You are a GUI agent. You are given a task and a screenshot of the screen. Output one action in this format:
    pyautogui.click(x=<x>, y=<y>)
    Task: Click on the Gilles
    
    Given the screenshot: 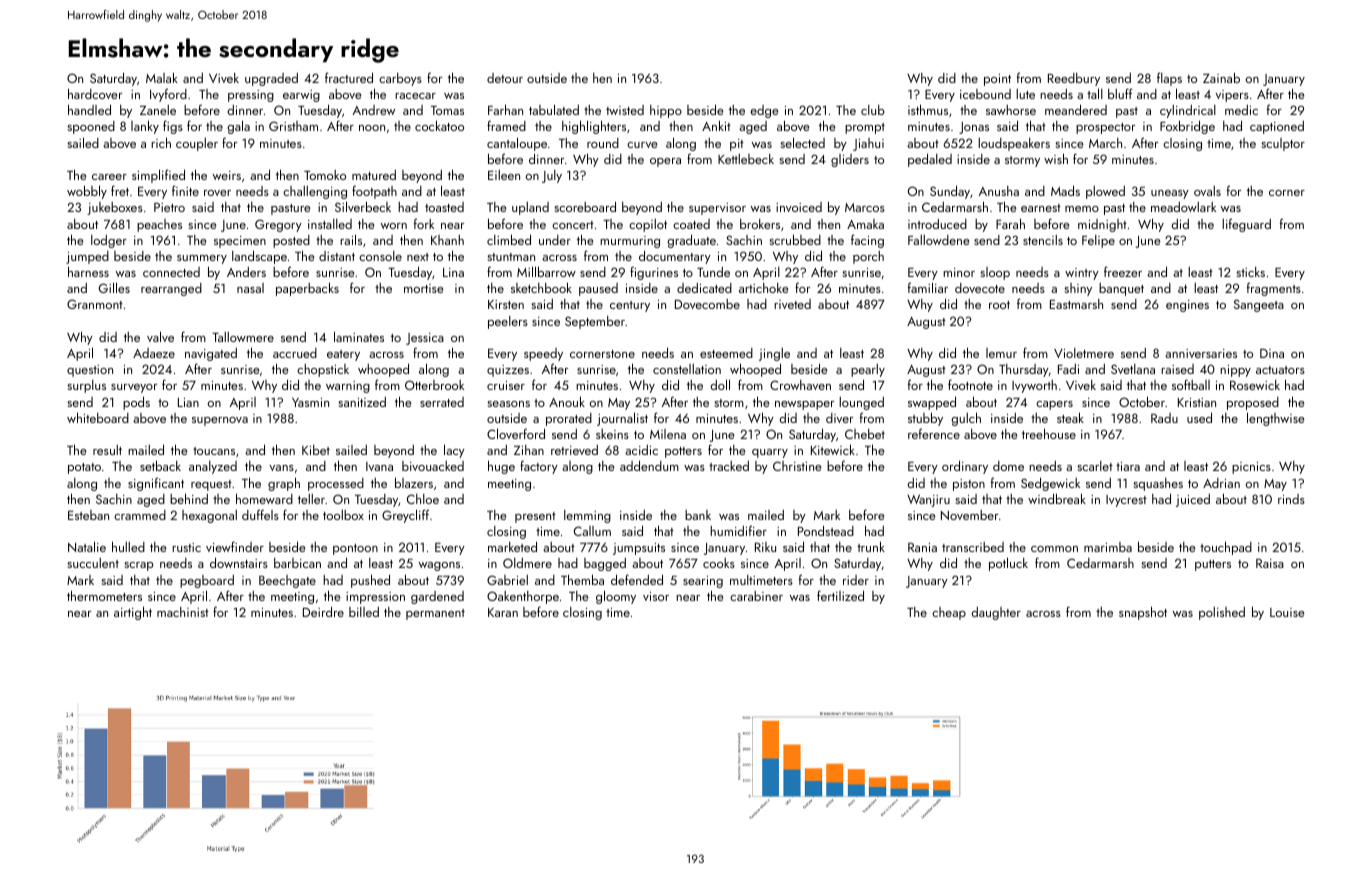 What is the action you would take?
    pyautogui.click(x=114, y=287)
